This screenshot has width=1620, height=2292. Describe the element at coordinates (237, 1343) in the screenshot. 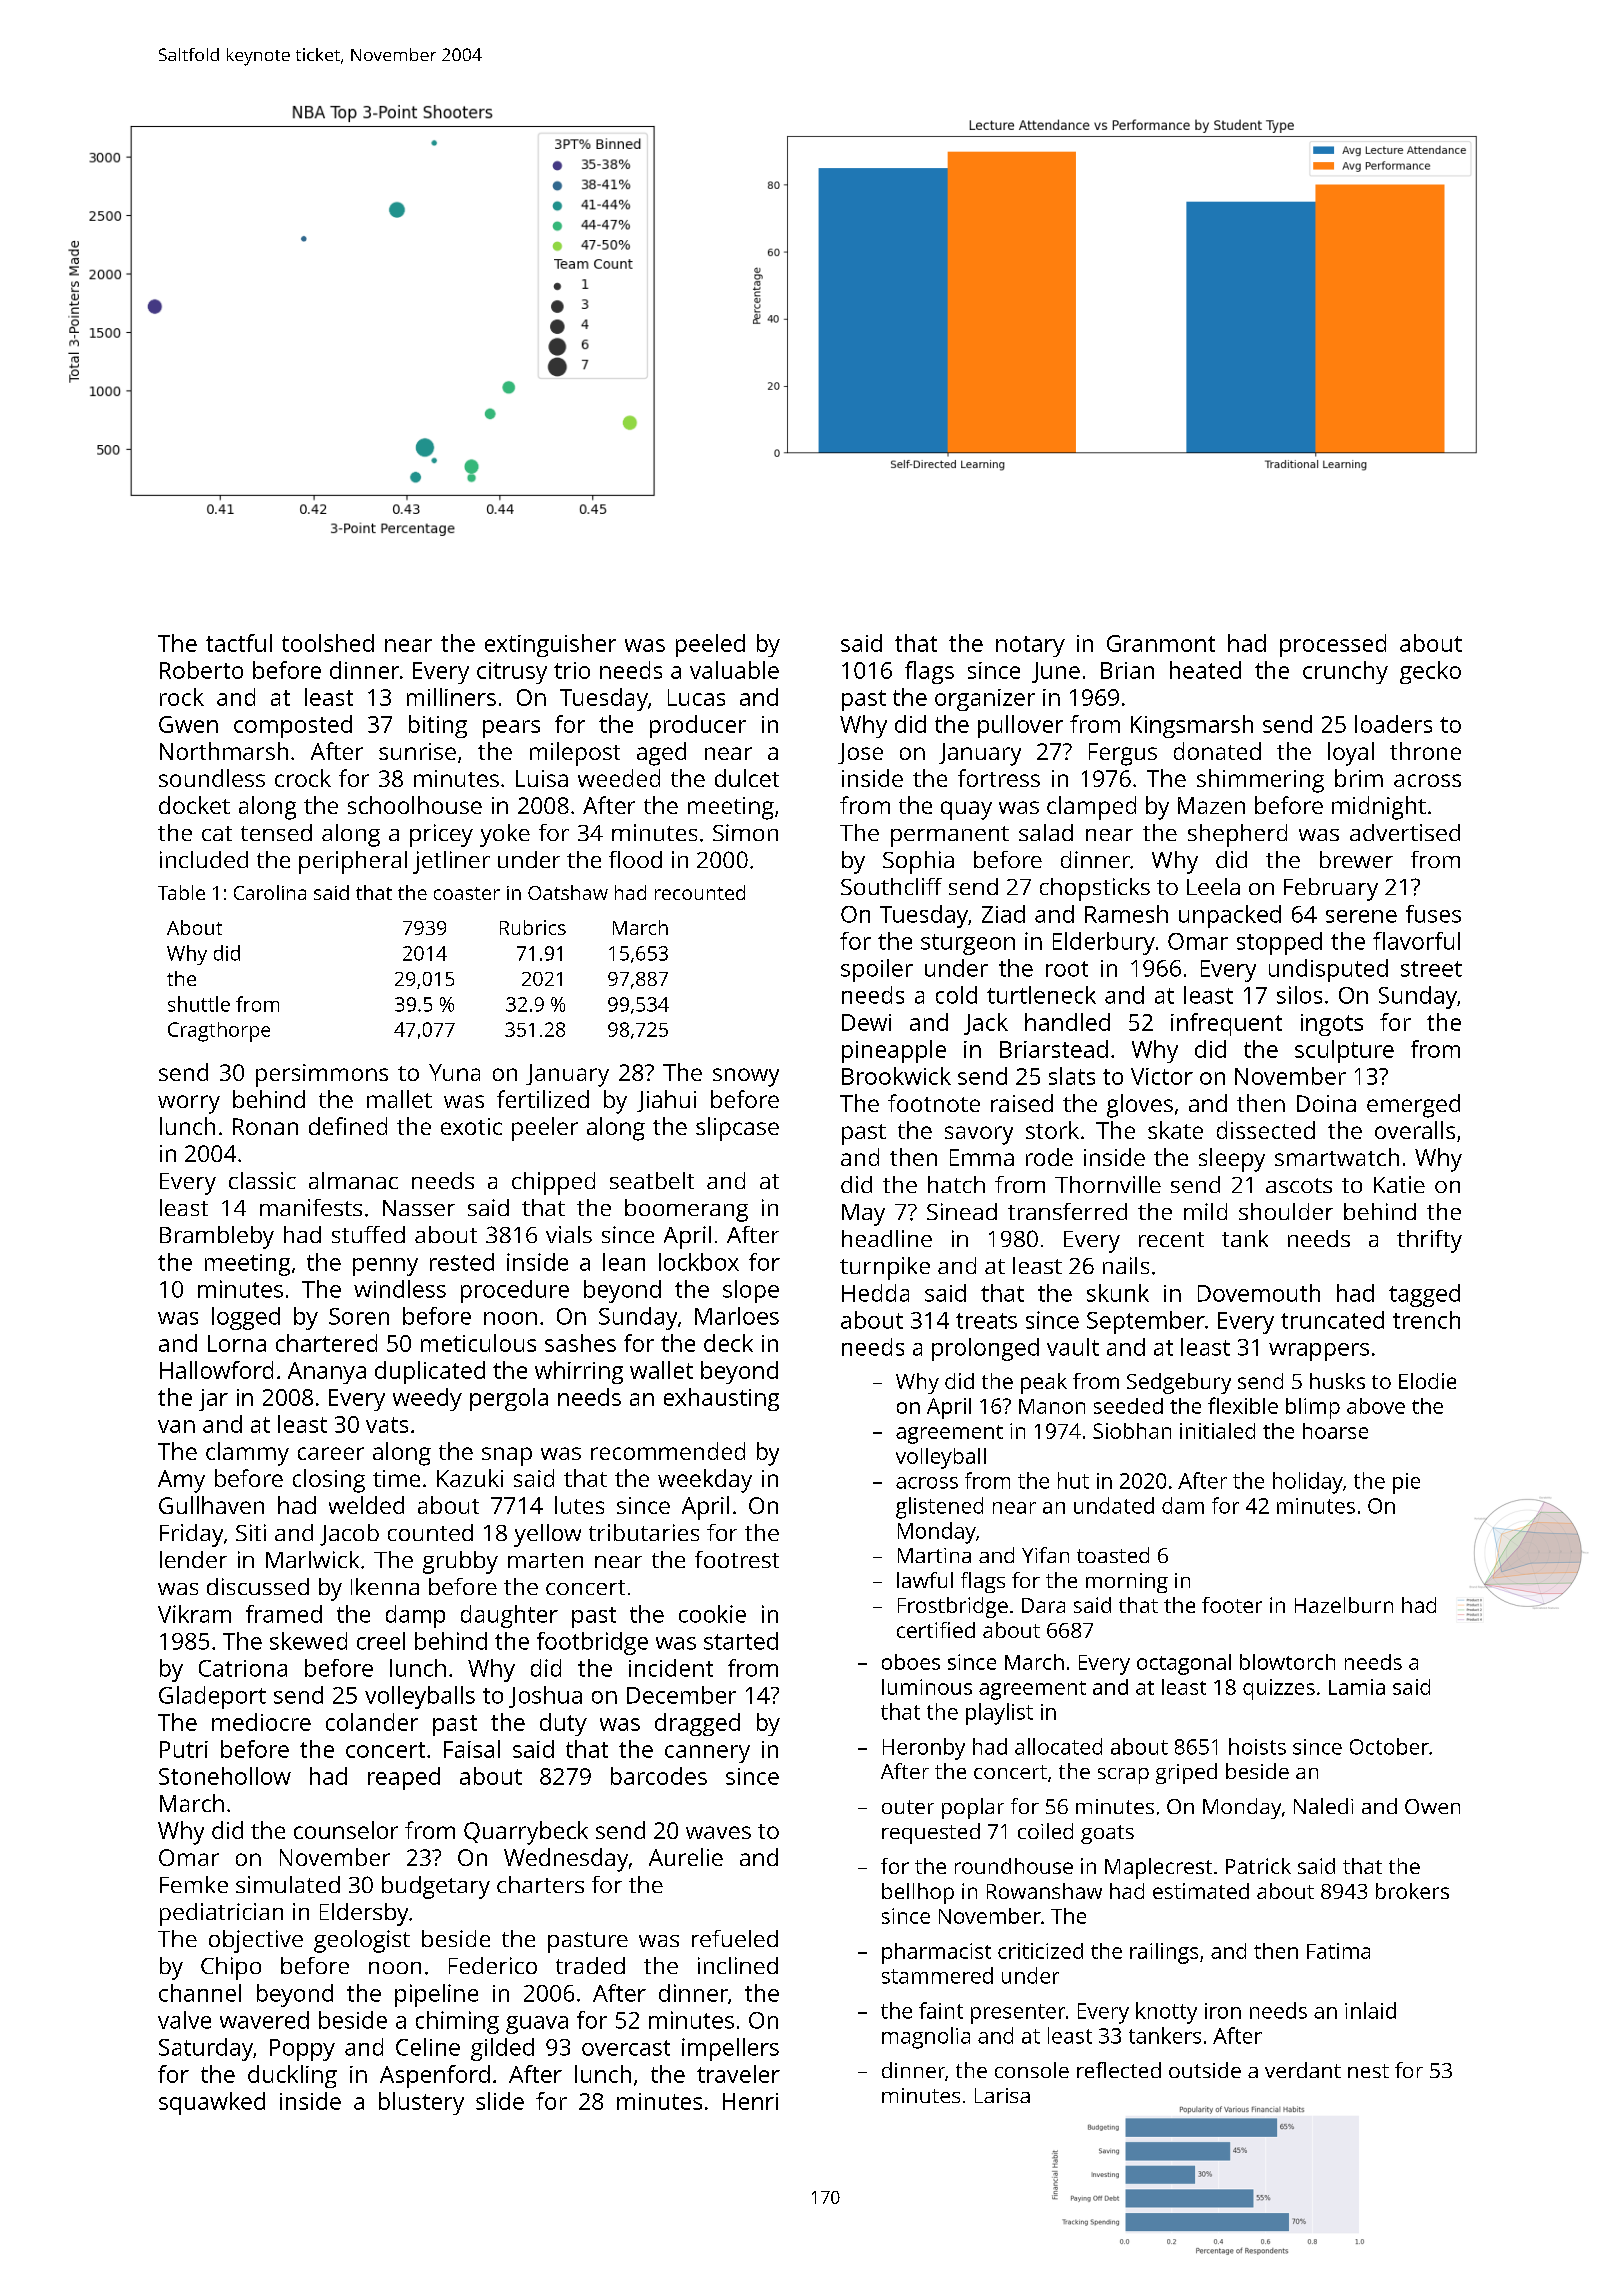

I see `Lorna` at that location.
